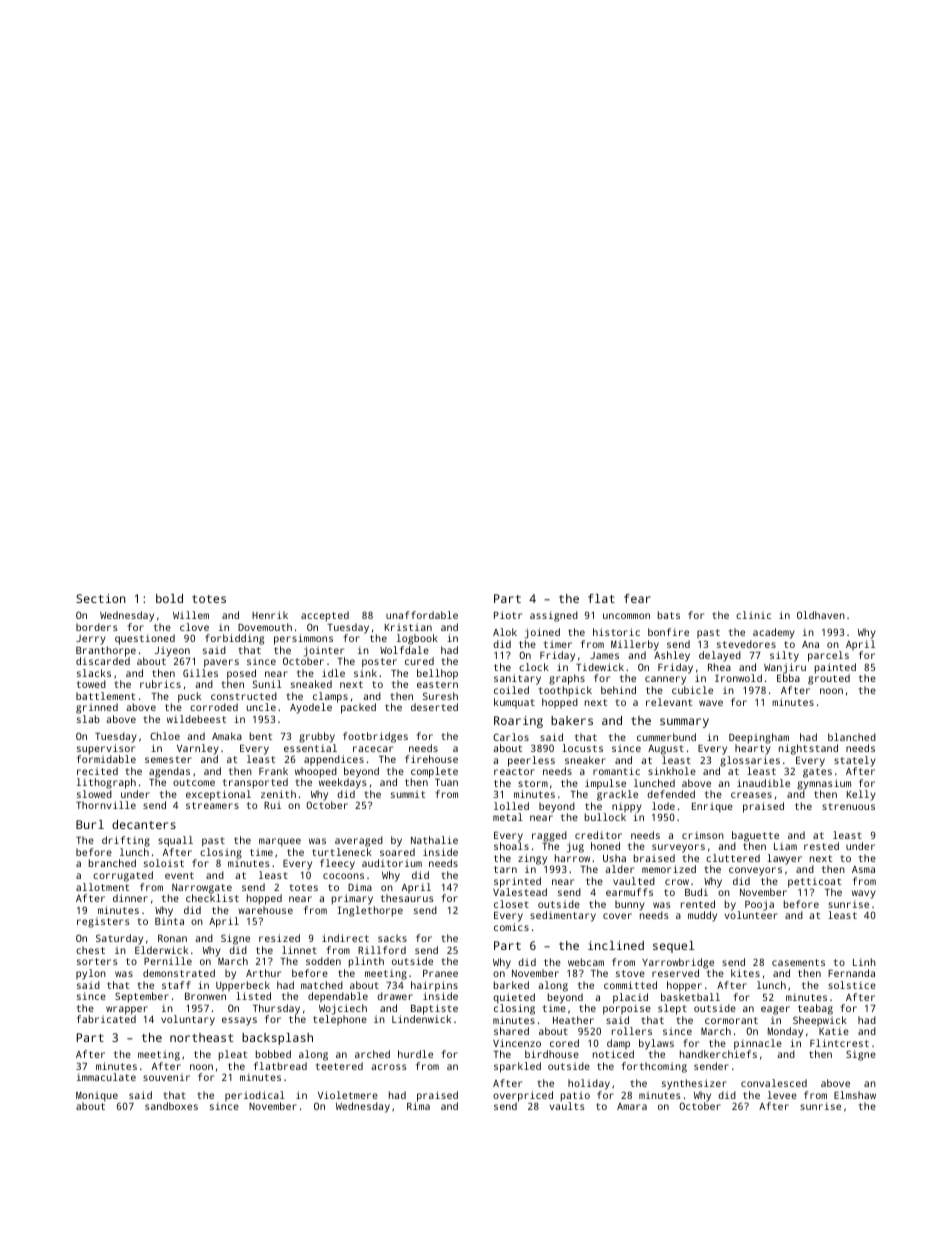  What do you see at coordinates (567, 1106) in the screenshot?
I see `vaults` at bounding box center [567, 1106].
